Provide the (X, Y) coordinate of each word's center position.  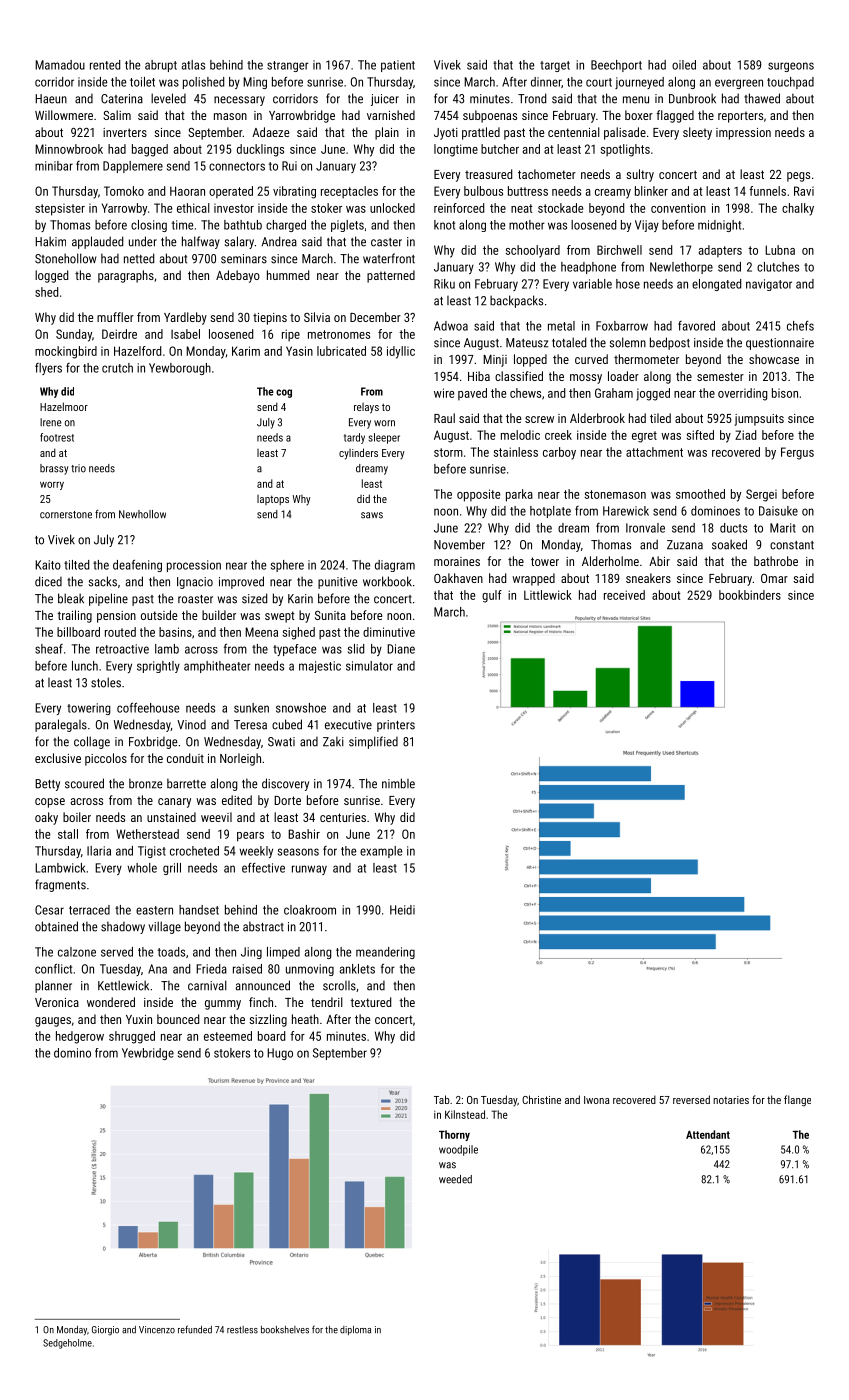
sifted (700, 435)
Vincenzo (157, 1330)
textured (370, 1002)
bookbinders (750, 595)
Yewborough (180, 369)
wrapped (533, 579)
